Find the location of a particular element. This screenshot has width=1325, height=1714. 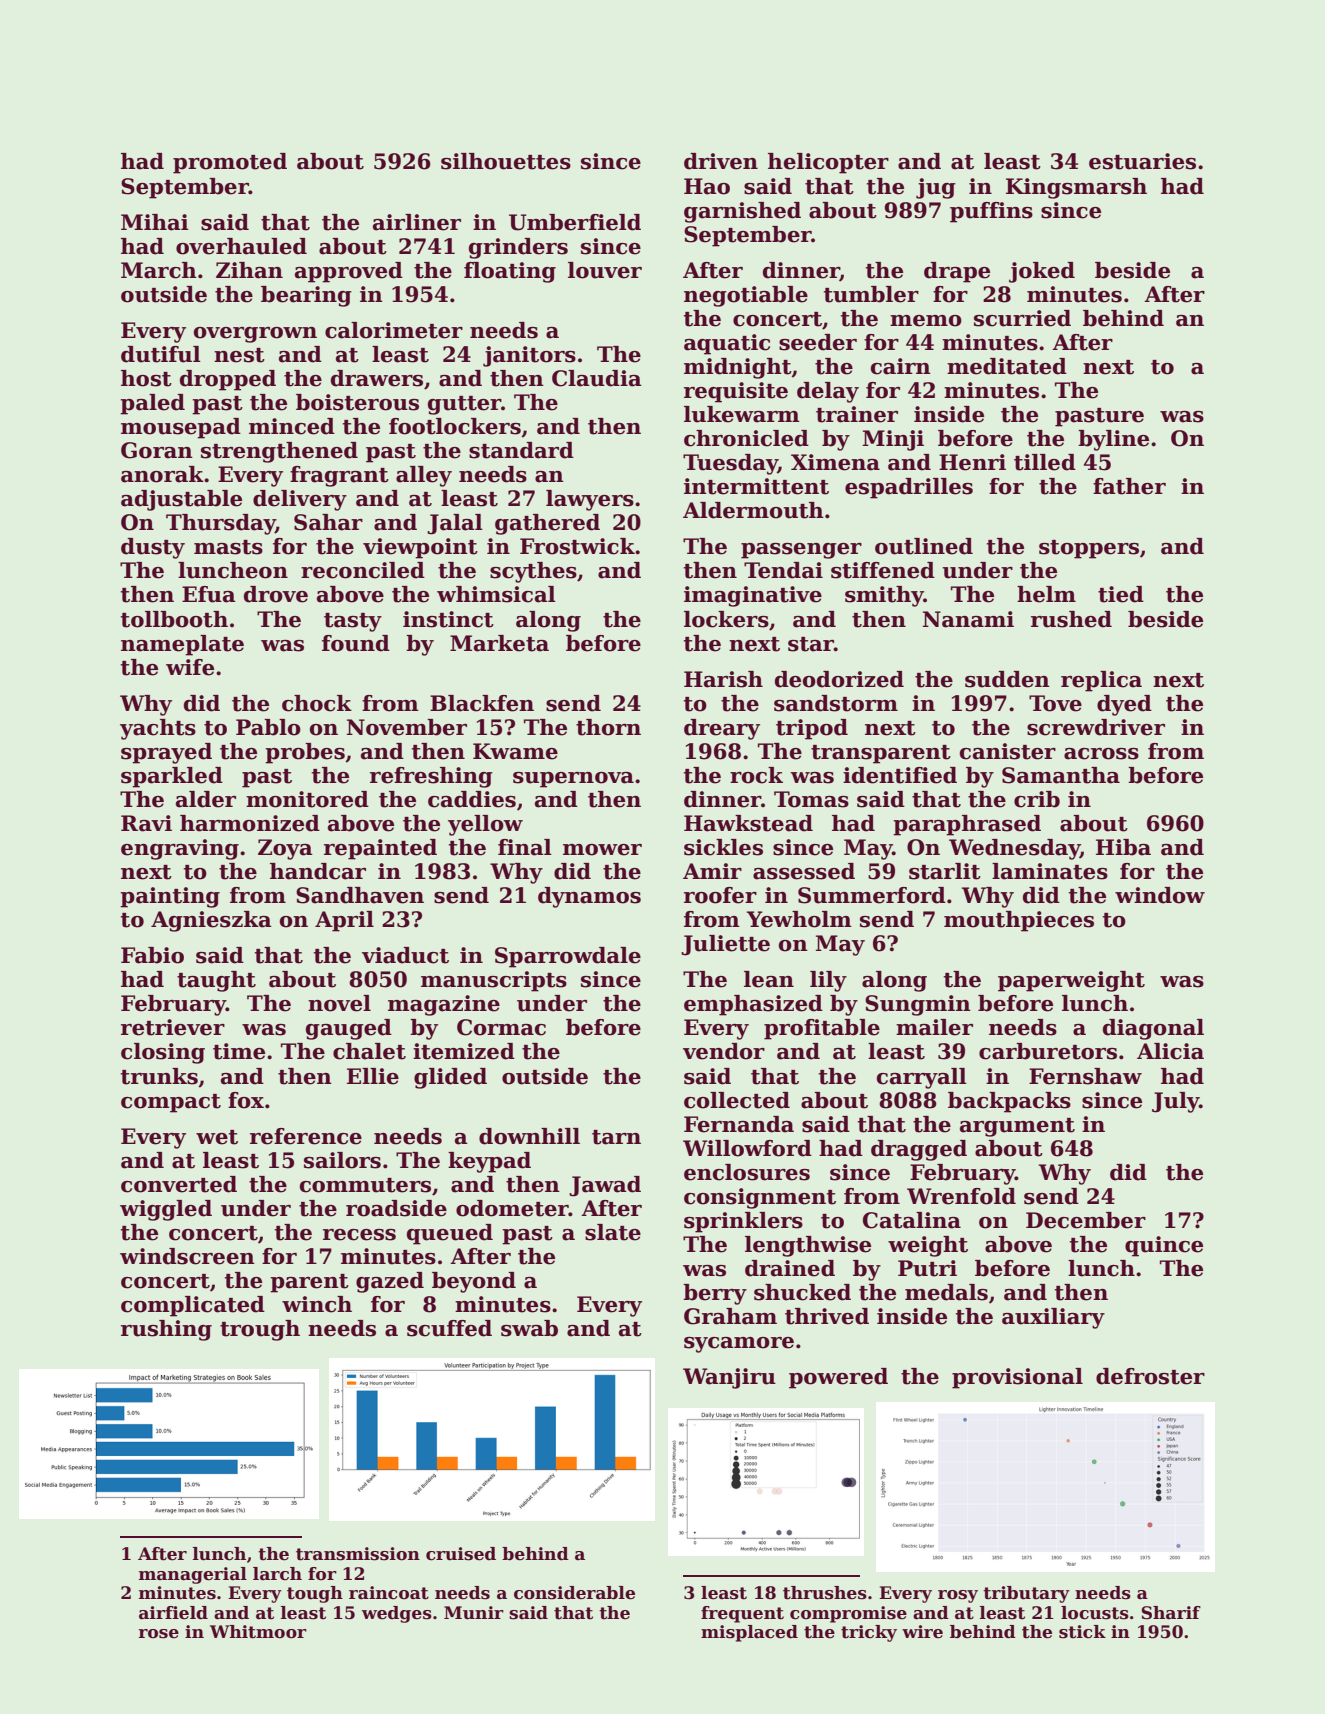

louver is located at coordinates (605, 270).
